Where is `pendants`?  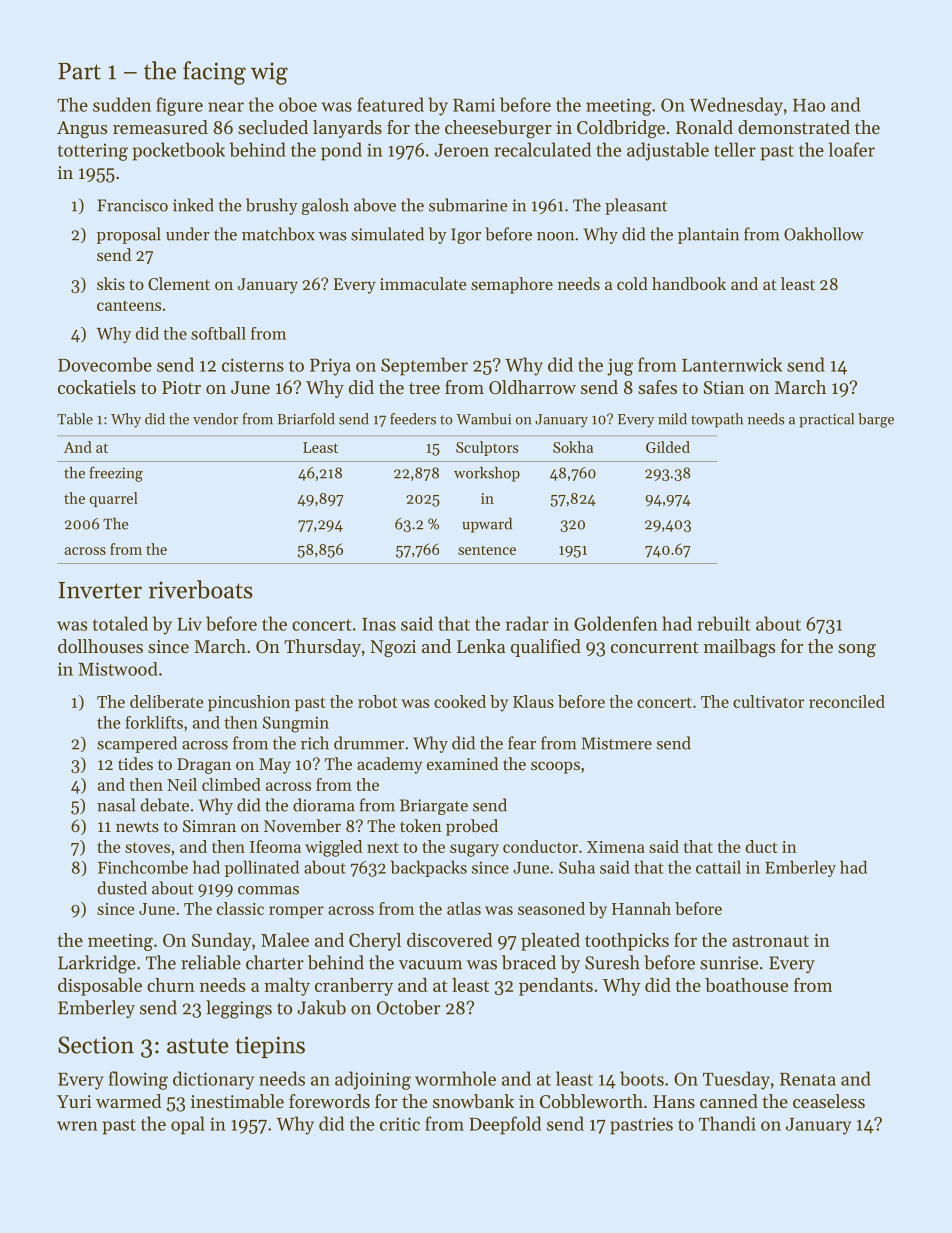
pendants is located at coordinates (556, 987).
